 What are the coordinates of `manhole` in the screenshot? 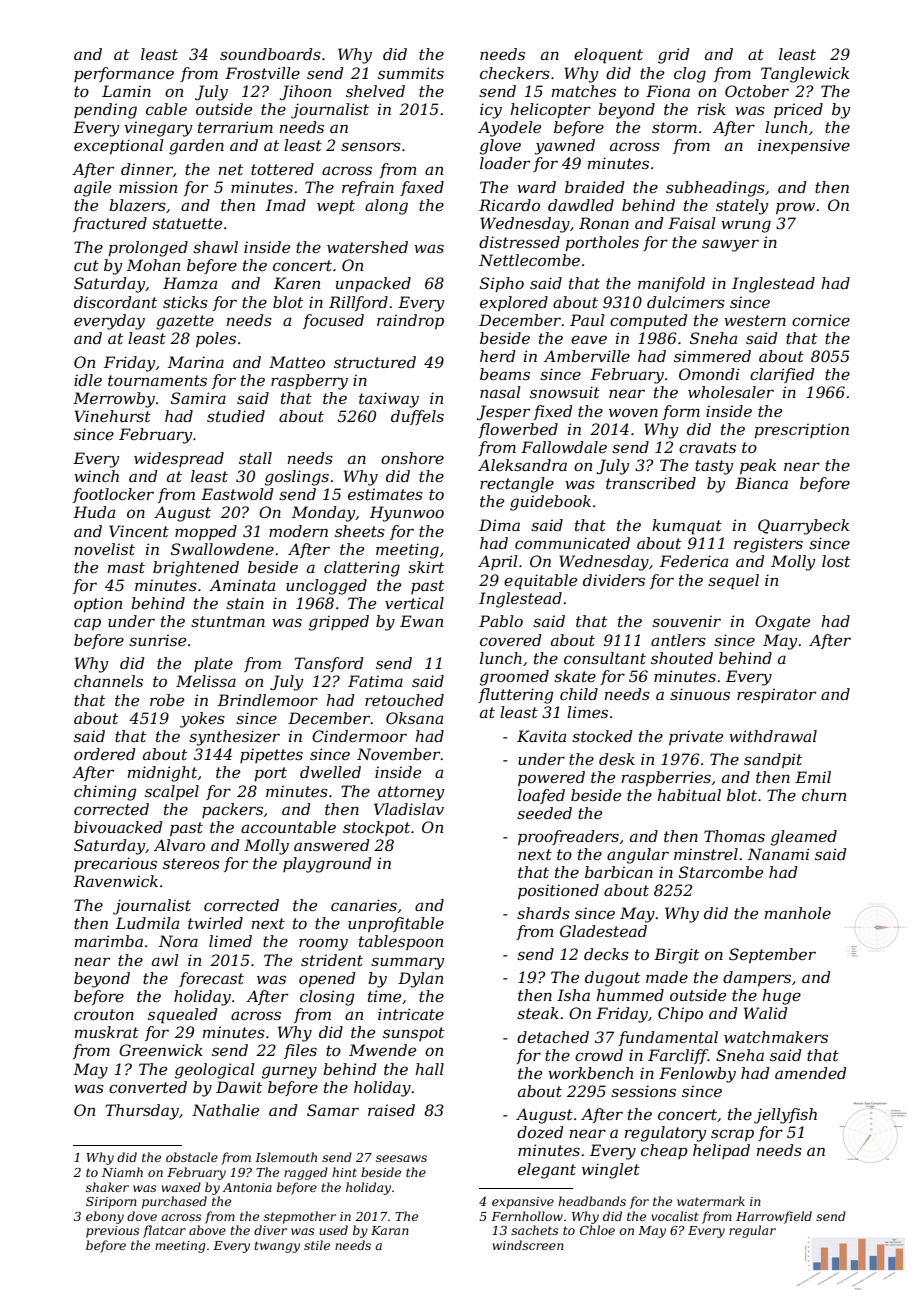 It's located at (798, 913).
